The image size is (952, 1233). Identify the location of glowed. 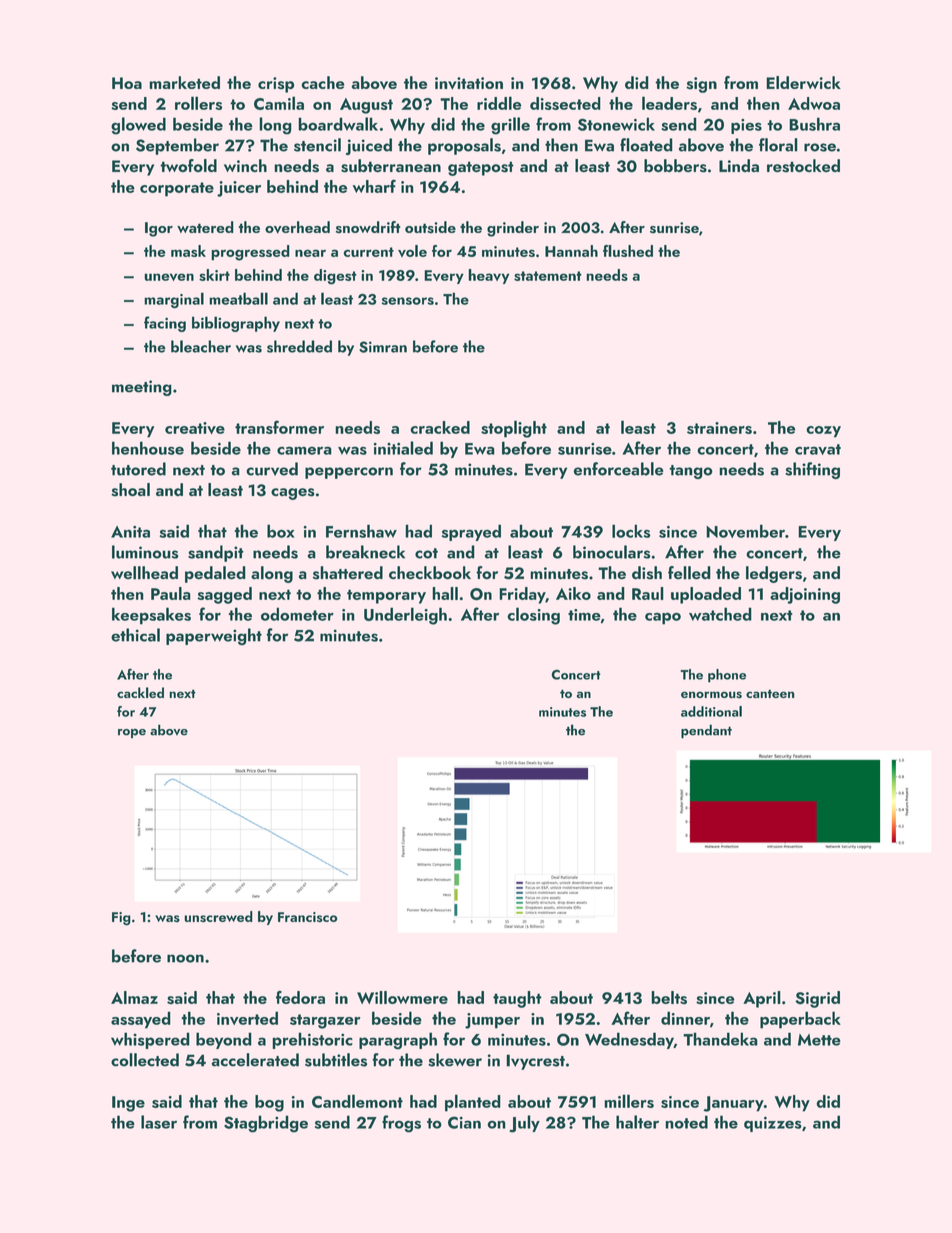
(138, 126).
